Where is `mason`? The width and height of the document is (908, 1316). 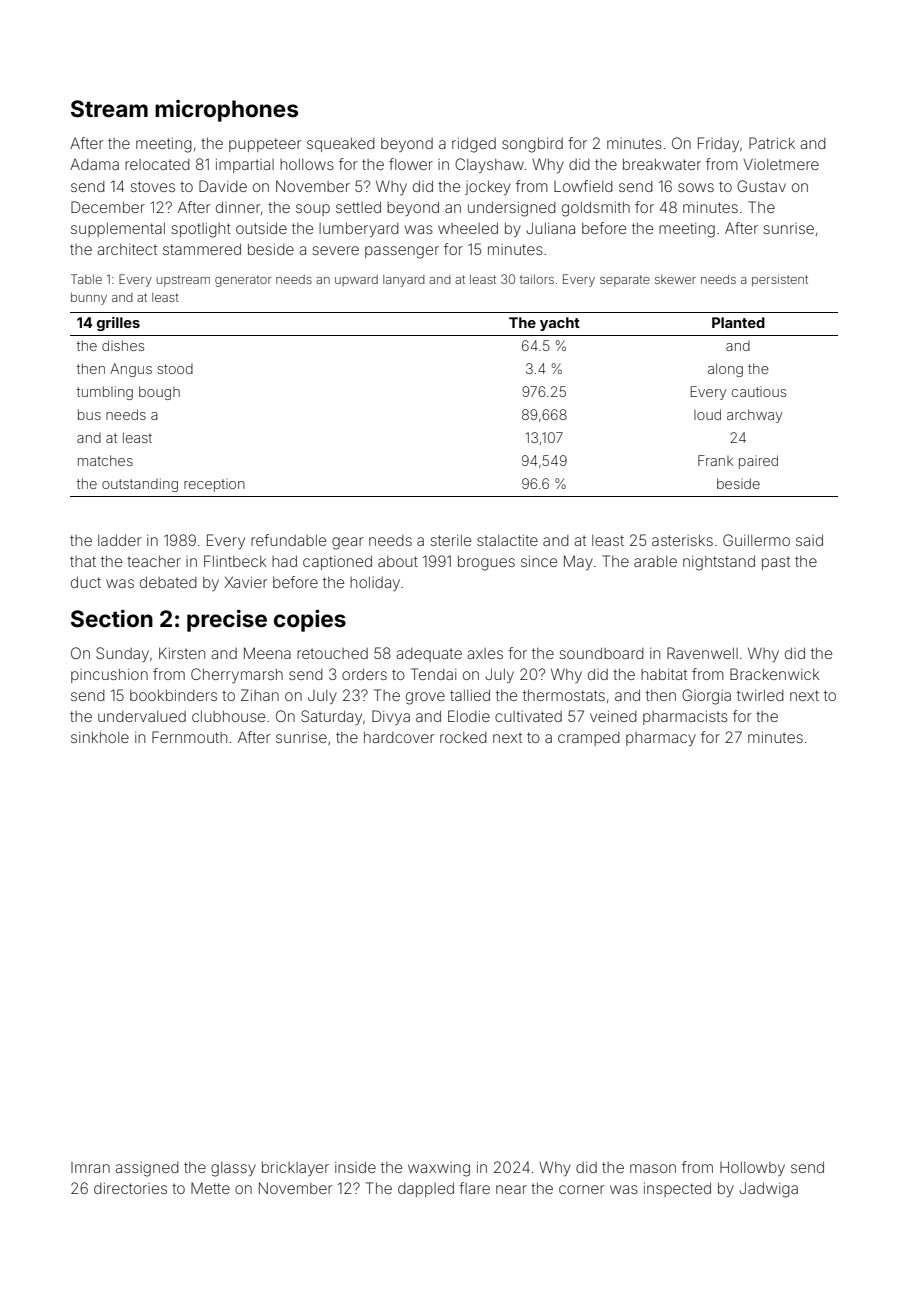
mason is located at coordinates (653, 1168).
